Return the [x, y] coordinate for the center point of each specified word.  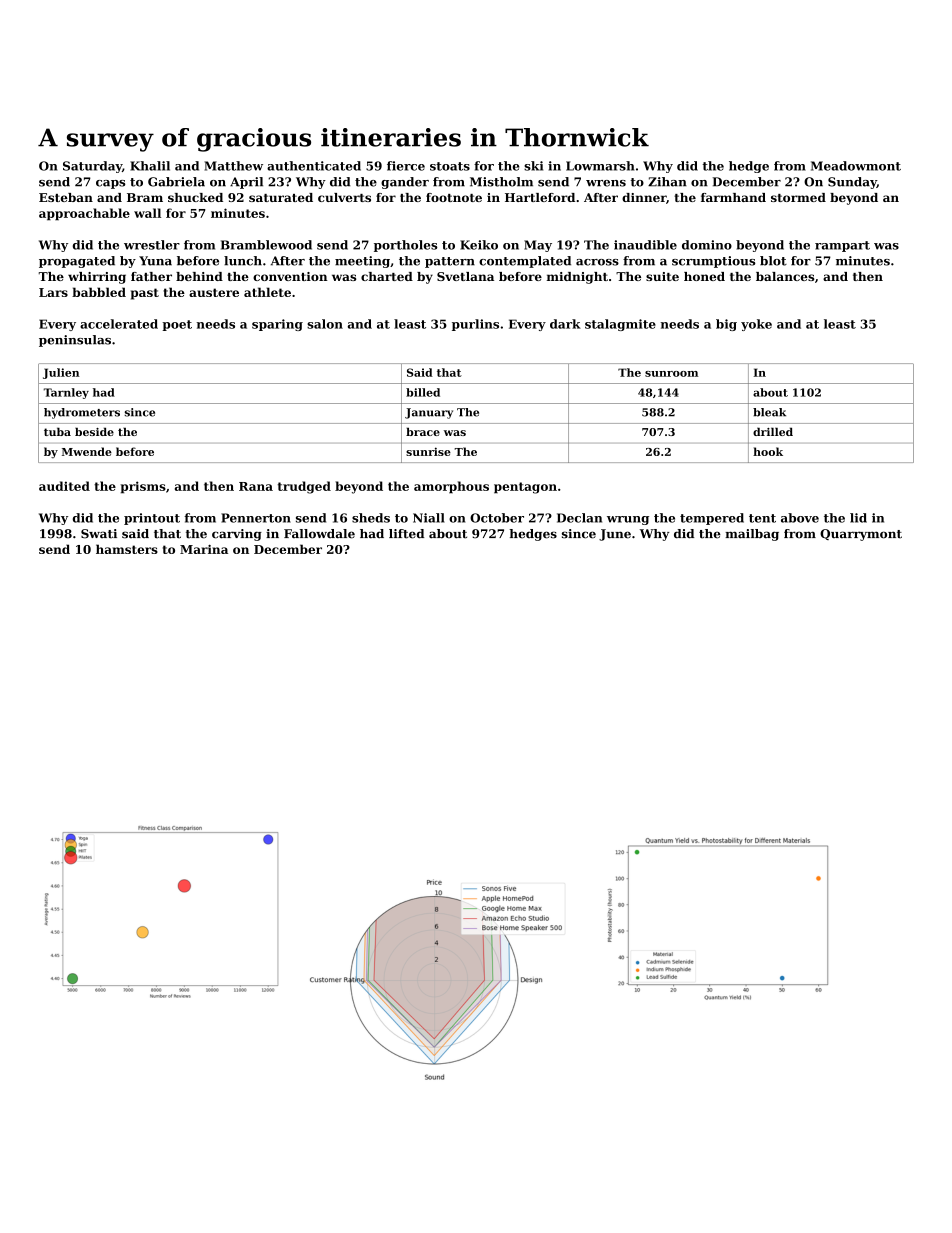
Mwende [87, 451]
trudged [304, 487]
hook [768, 451]
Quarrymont [861, 535]
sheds [371, 518]
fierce [406, 166]
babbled [99, 292]
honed [704, 276]
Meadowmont [856, 166]
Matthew [233, 166]
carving [237, 535]
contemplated [525, 262]
